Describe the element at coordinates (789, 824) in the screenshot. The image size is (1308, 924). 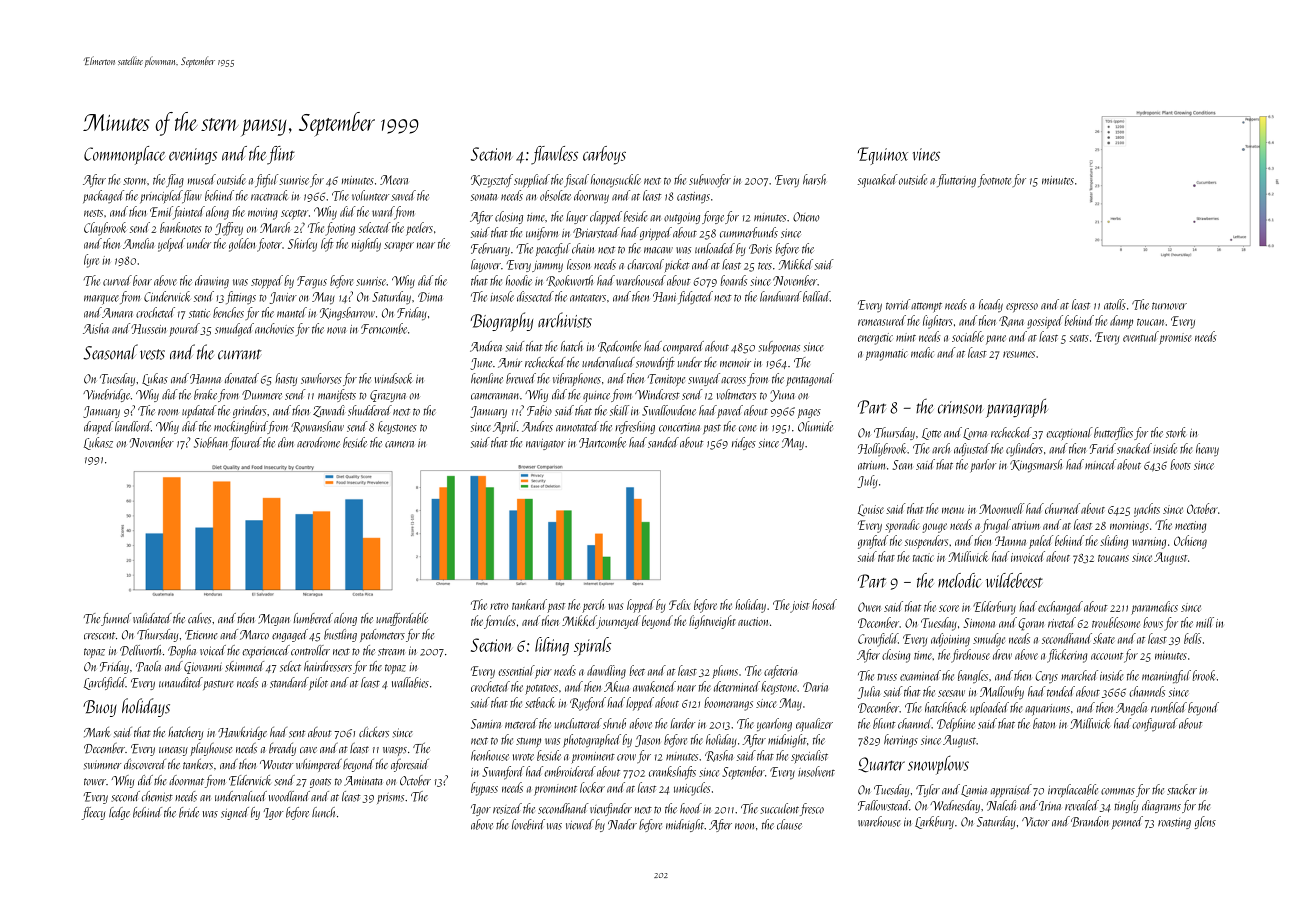
I see `clause` at that location.
